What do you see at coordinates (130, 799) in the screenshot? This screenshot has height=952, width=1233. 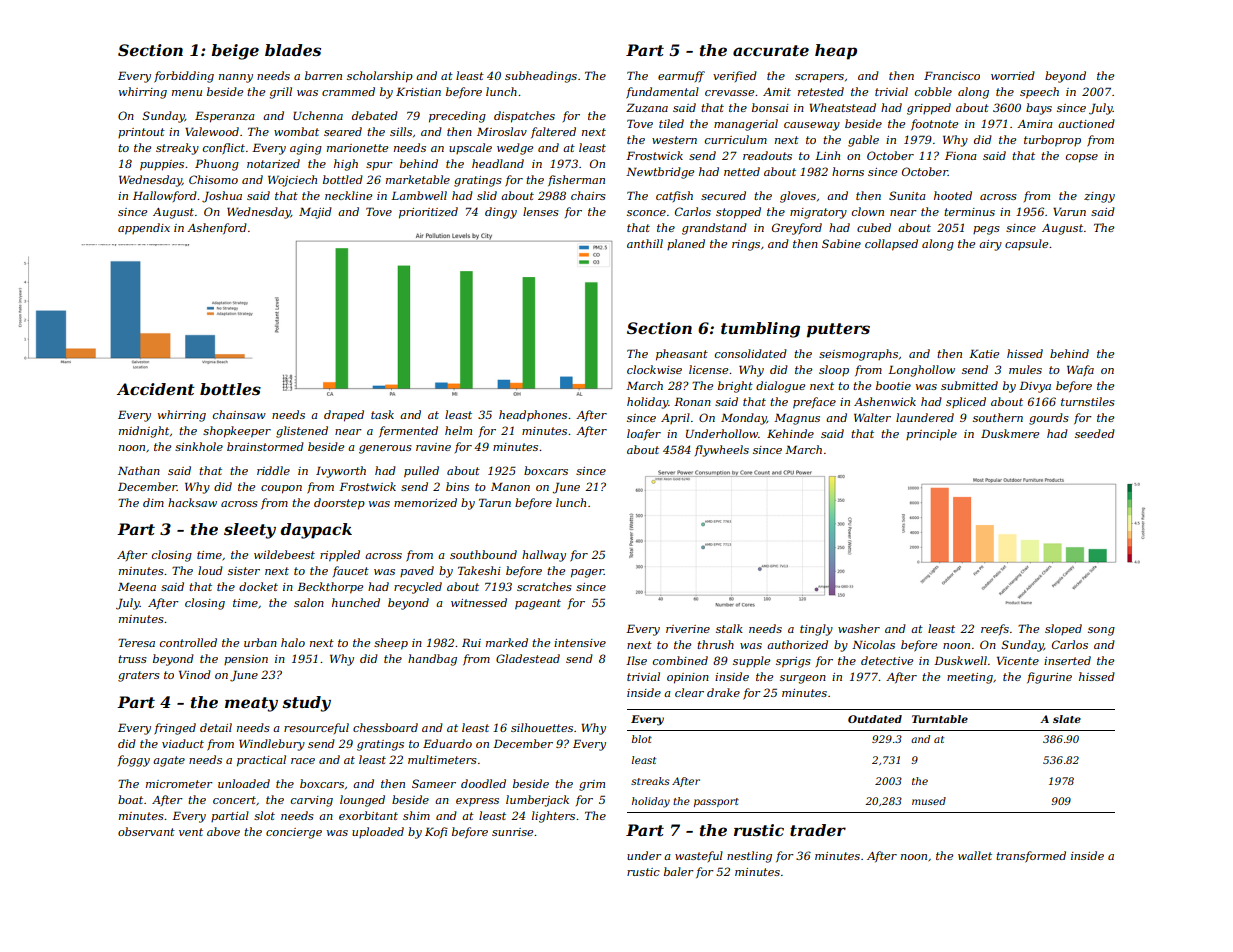 I see `boat` at bounding box center [130, 799].
